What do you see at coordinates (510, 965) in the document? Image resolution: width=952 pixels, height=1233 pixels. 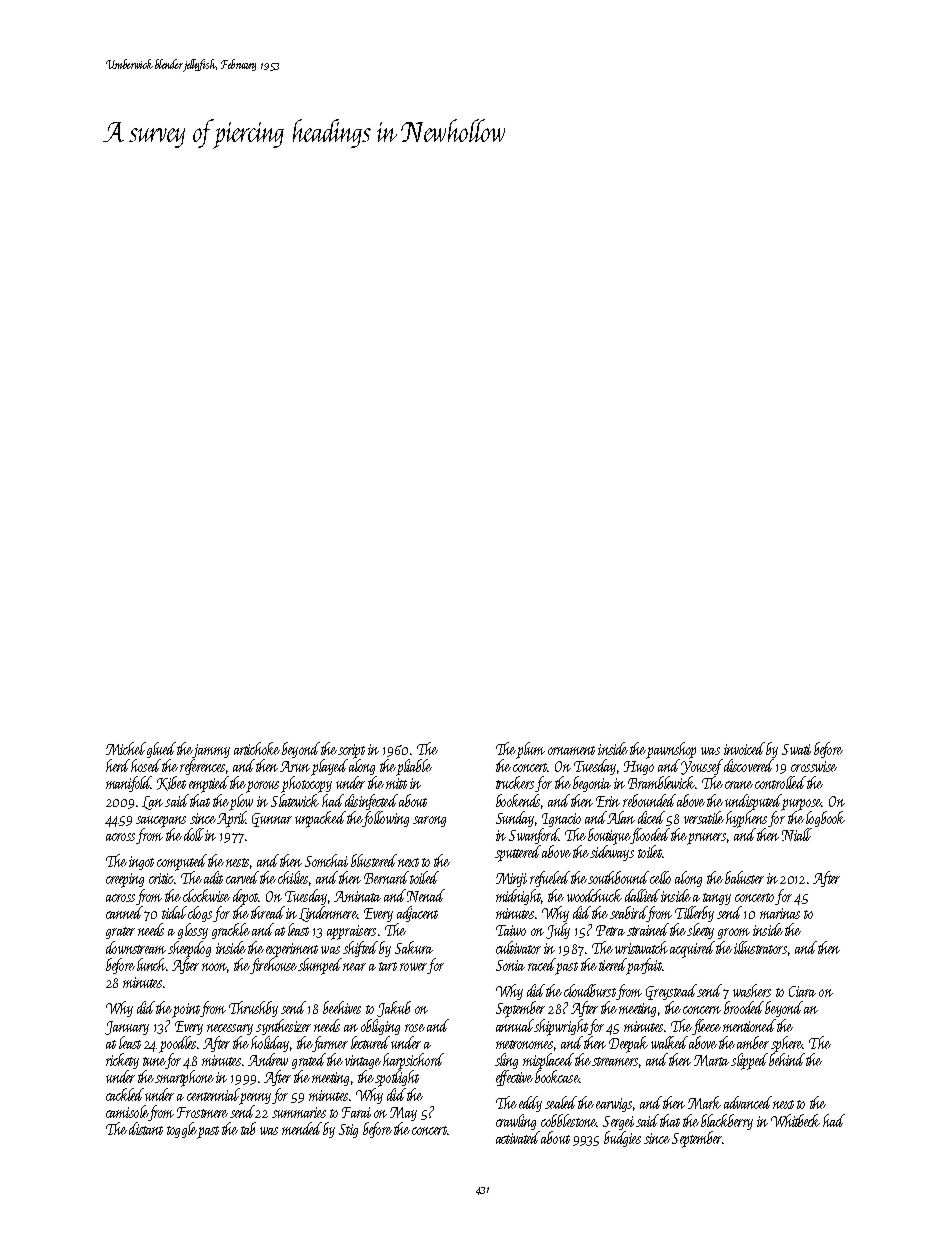 I see `Sonia` at bounding box center [510, 965].
